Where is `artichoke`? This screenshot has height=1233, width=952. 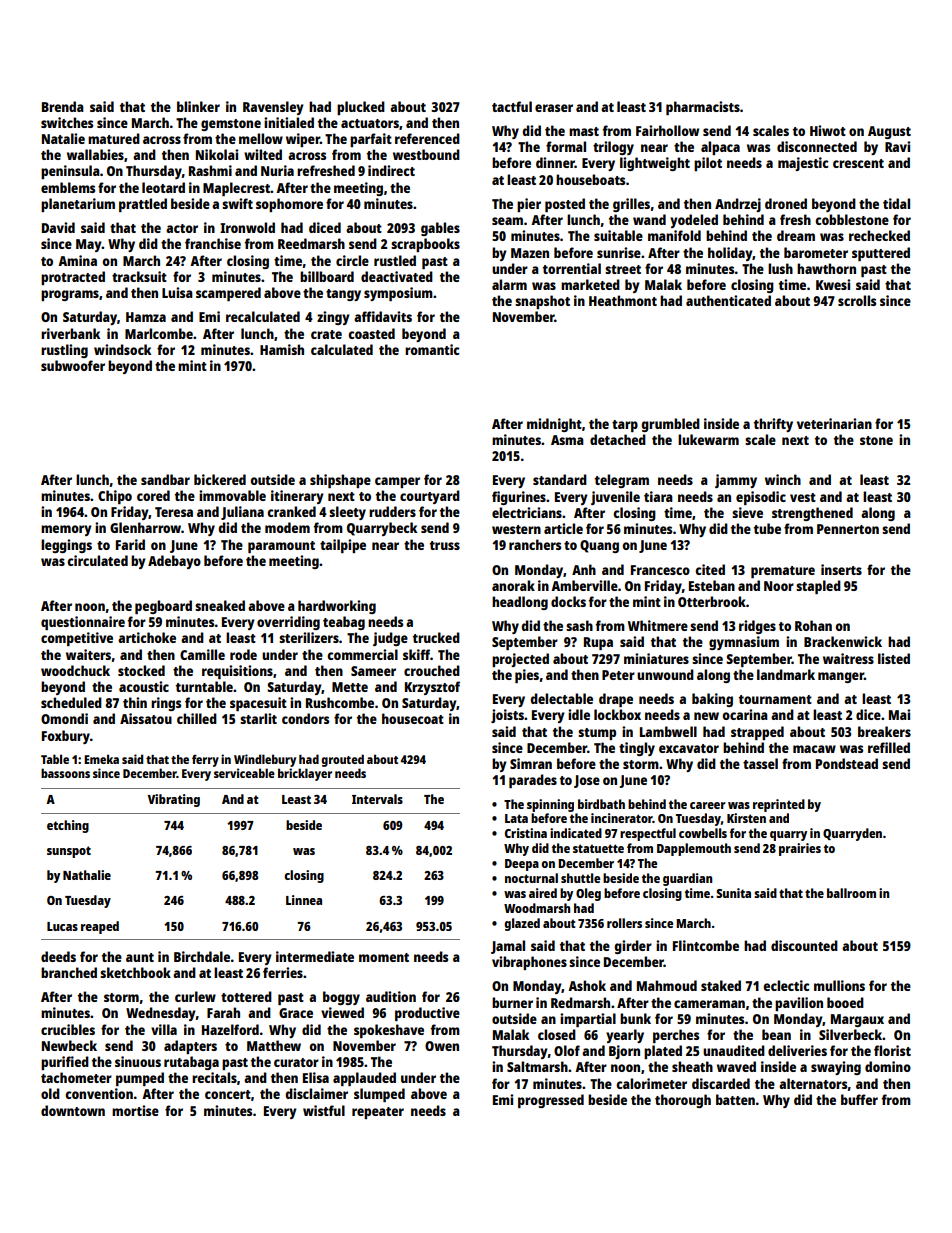 artichoke is located at coordinates (147, 637).
